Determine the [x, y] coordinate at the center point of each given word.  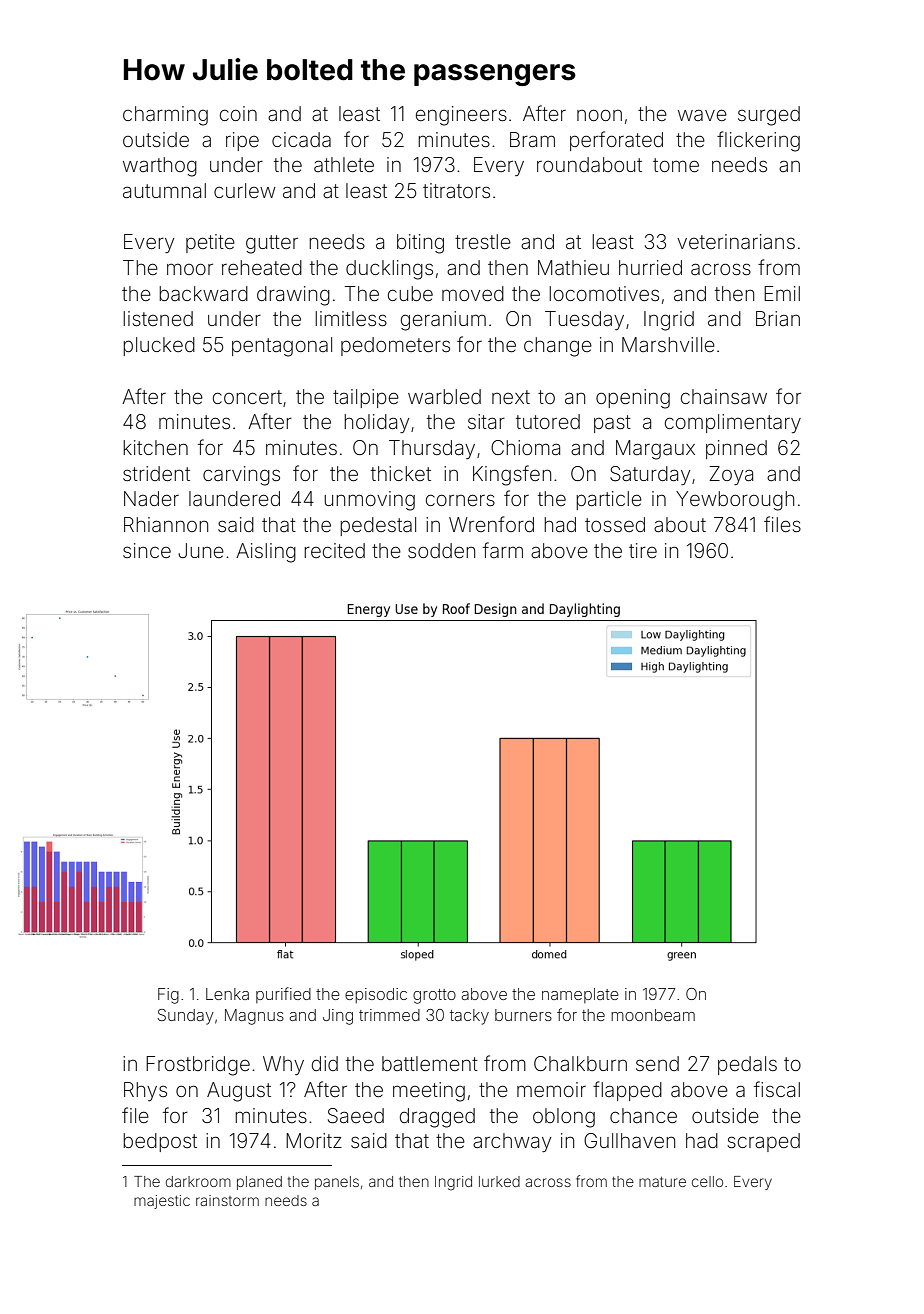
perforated [616, 141]
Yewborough [735, 501]
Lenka [227, 994]
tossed [615, 524]
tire [643, 550]
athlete [344, 164]
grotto [434, 996]
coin [238, 113]
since [147, 550]
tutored [548, 421]
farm [503, 550]
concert [247, 397]
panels [337, 1183]
